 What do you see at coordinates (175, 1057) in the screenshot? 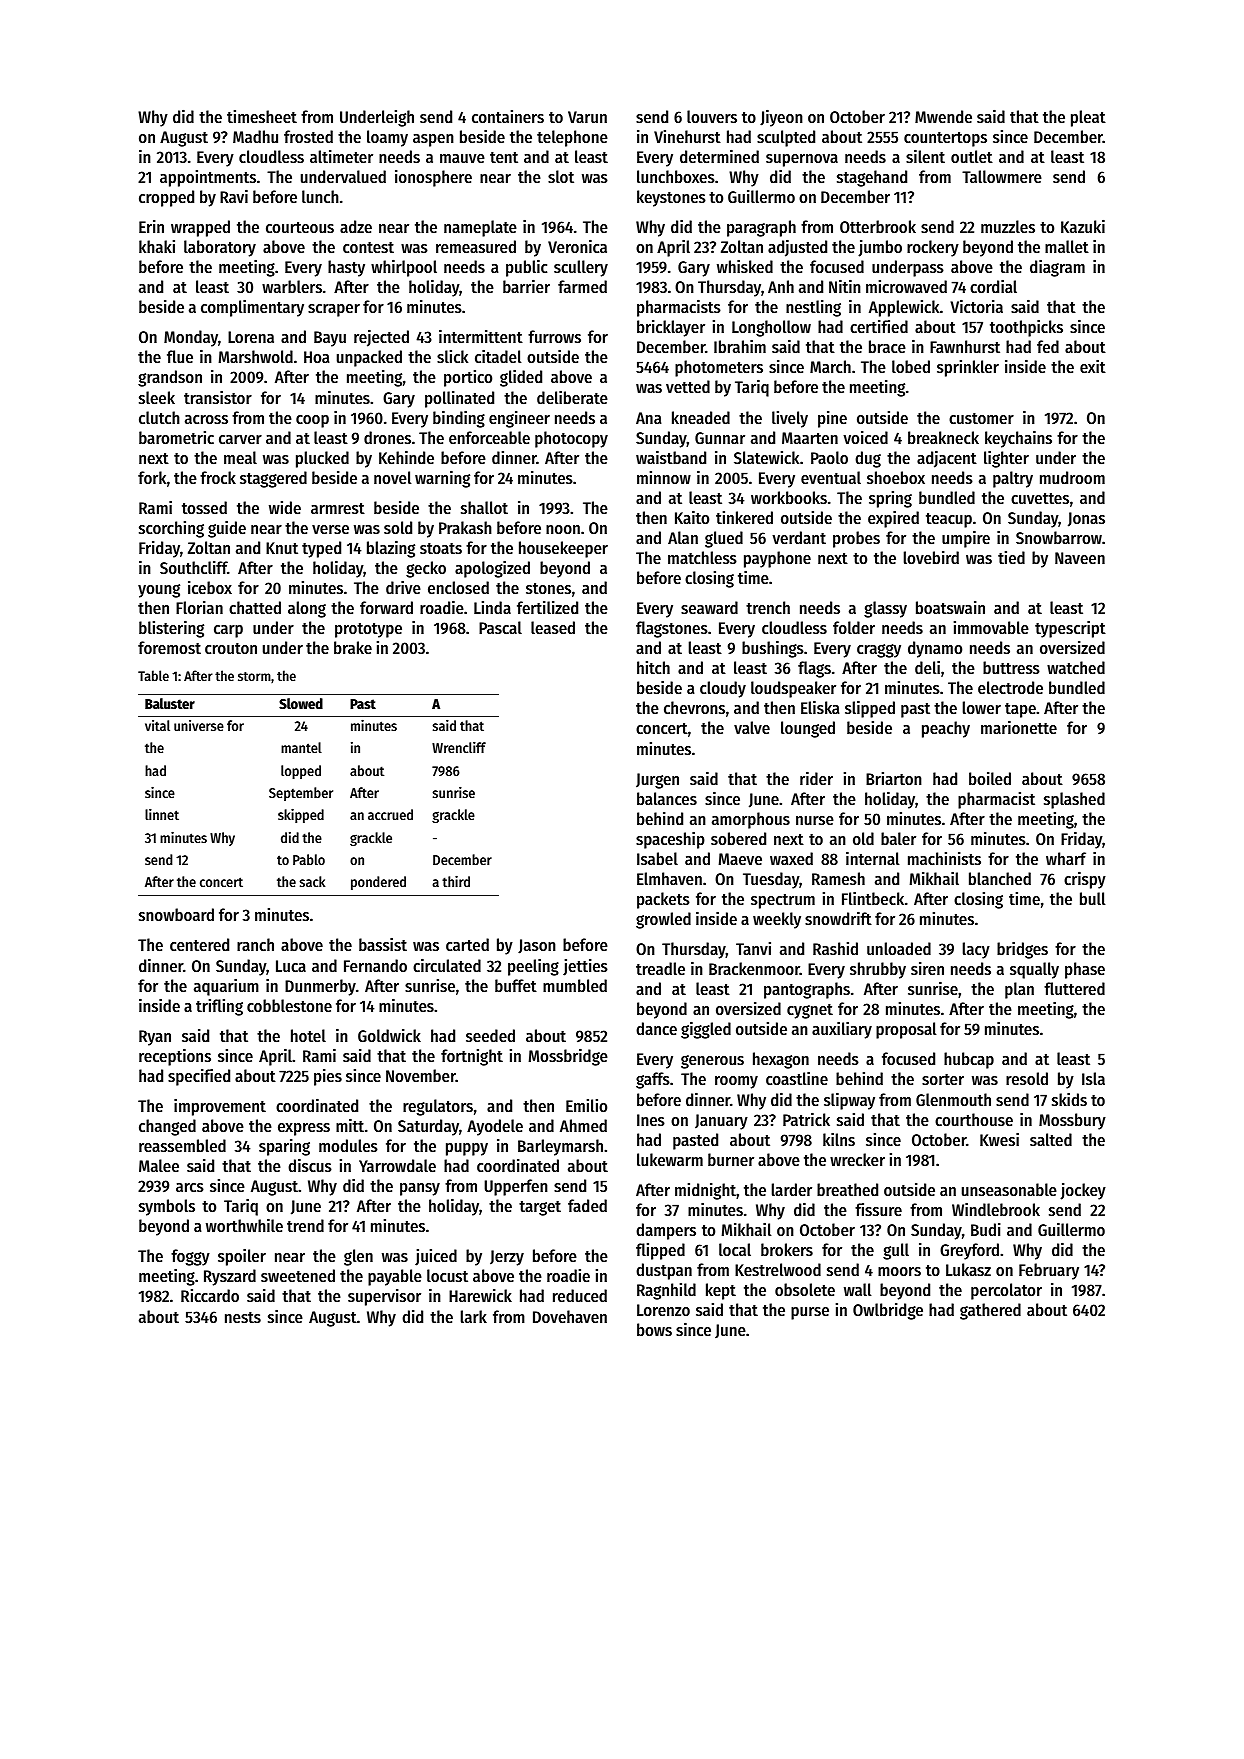
I see `receptions` at bounding box center [175, 1057].
